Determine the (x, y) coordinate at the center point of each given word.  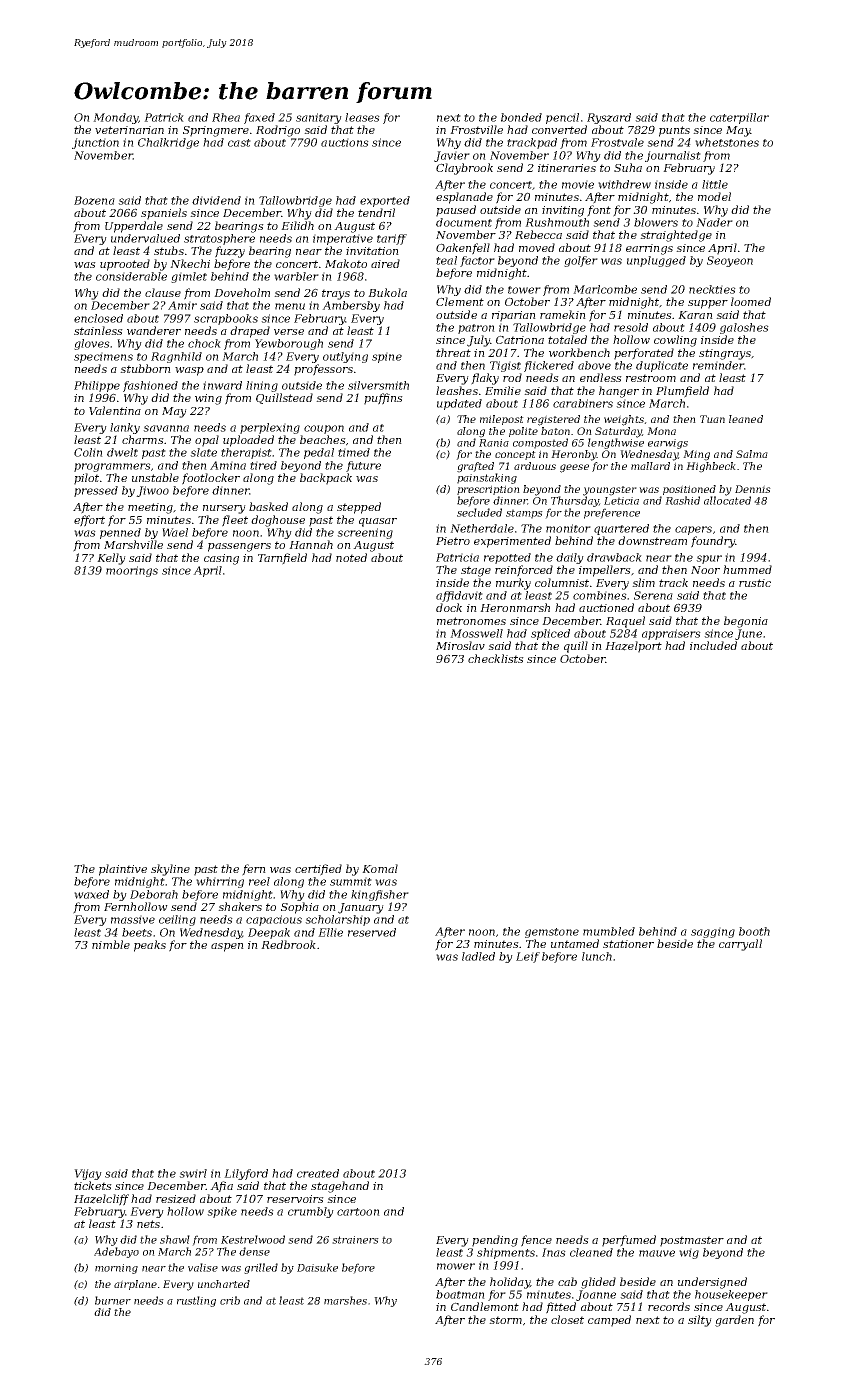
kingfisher (380, 895)
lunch (597, 956)
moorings (132, 571)
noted (351, 557)
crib (230, 1300)
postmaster (692, 1241)
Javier (452, 156)
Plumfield (682, 392)
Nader (714, 222)
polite (523, 432)
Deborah (154, 894)
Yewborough (289, 344)
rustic (755, 583)
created (318, 1173)
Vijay (88, 1174)
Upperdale (134, 227)
